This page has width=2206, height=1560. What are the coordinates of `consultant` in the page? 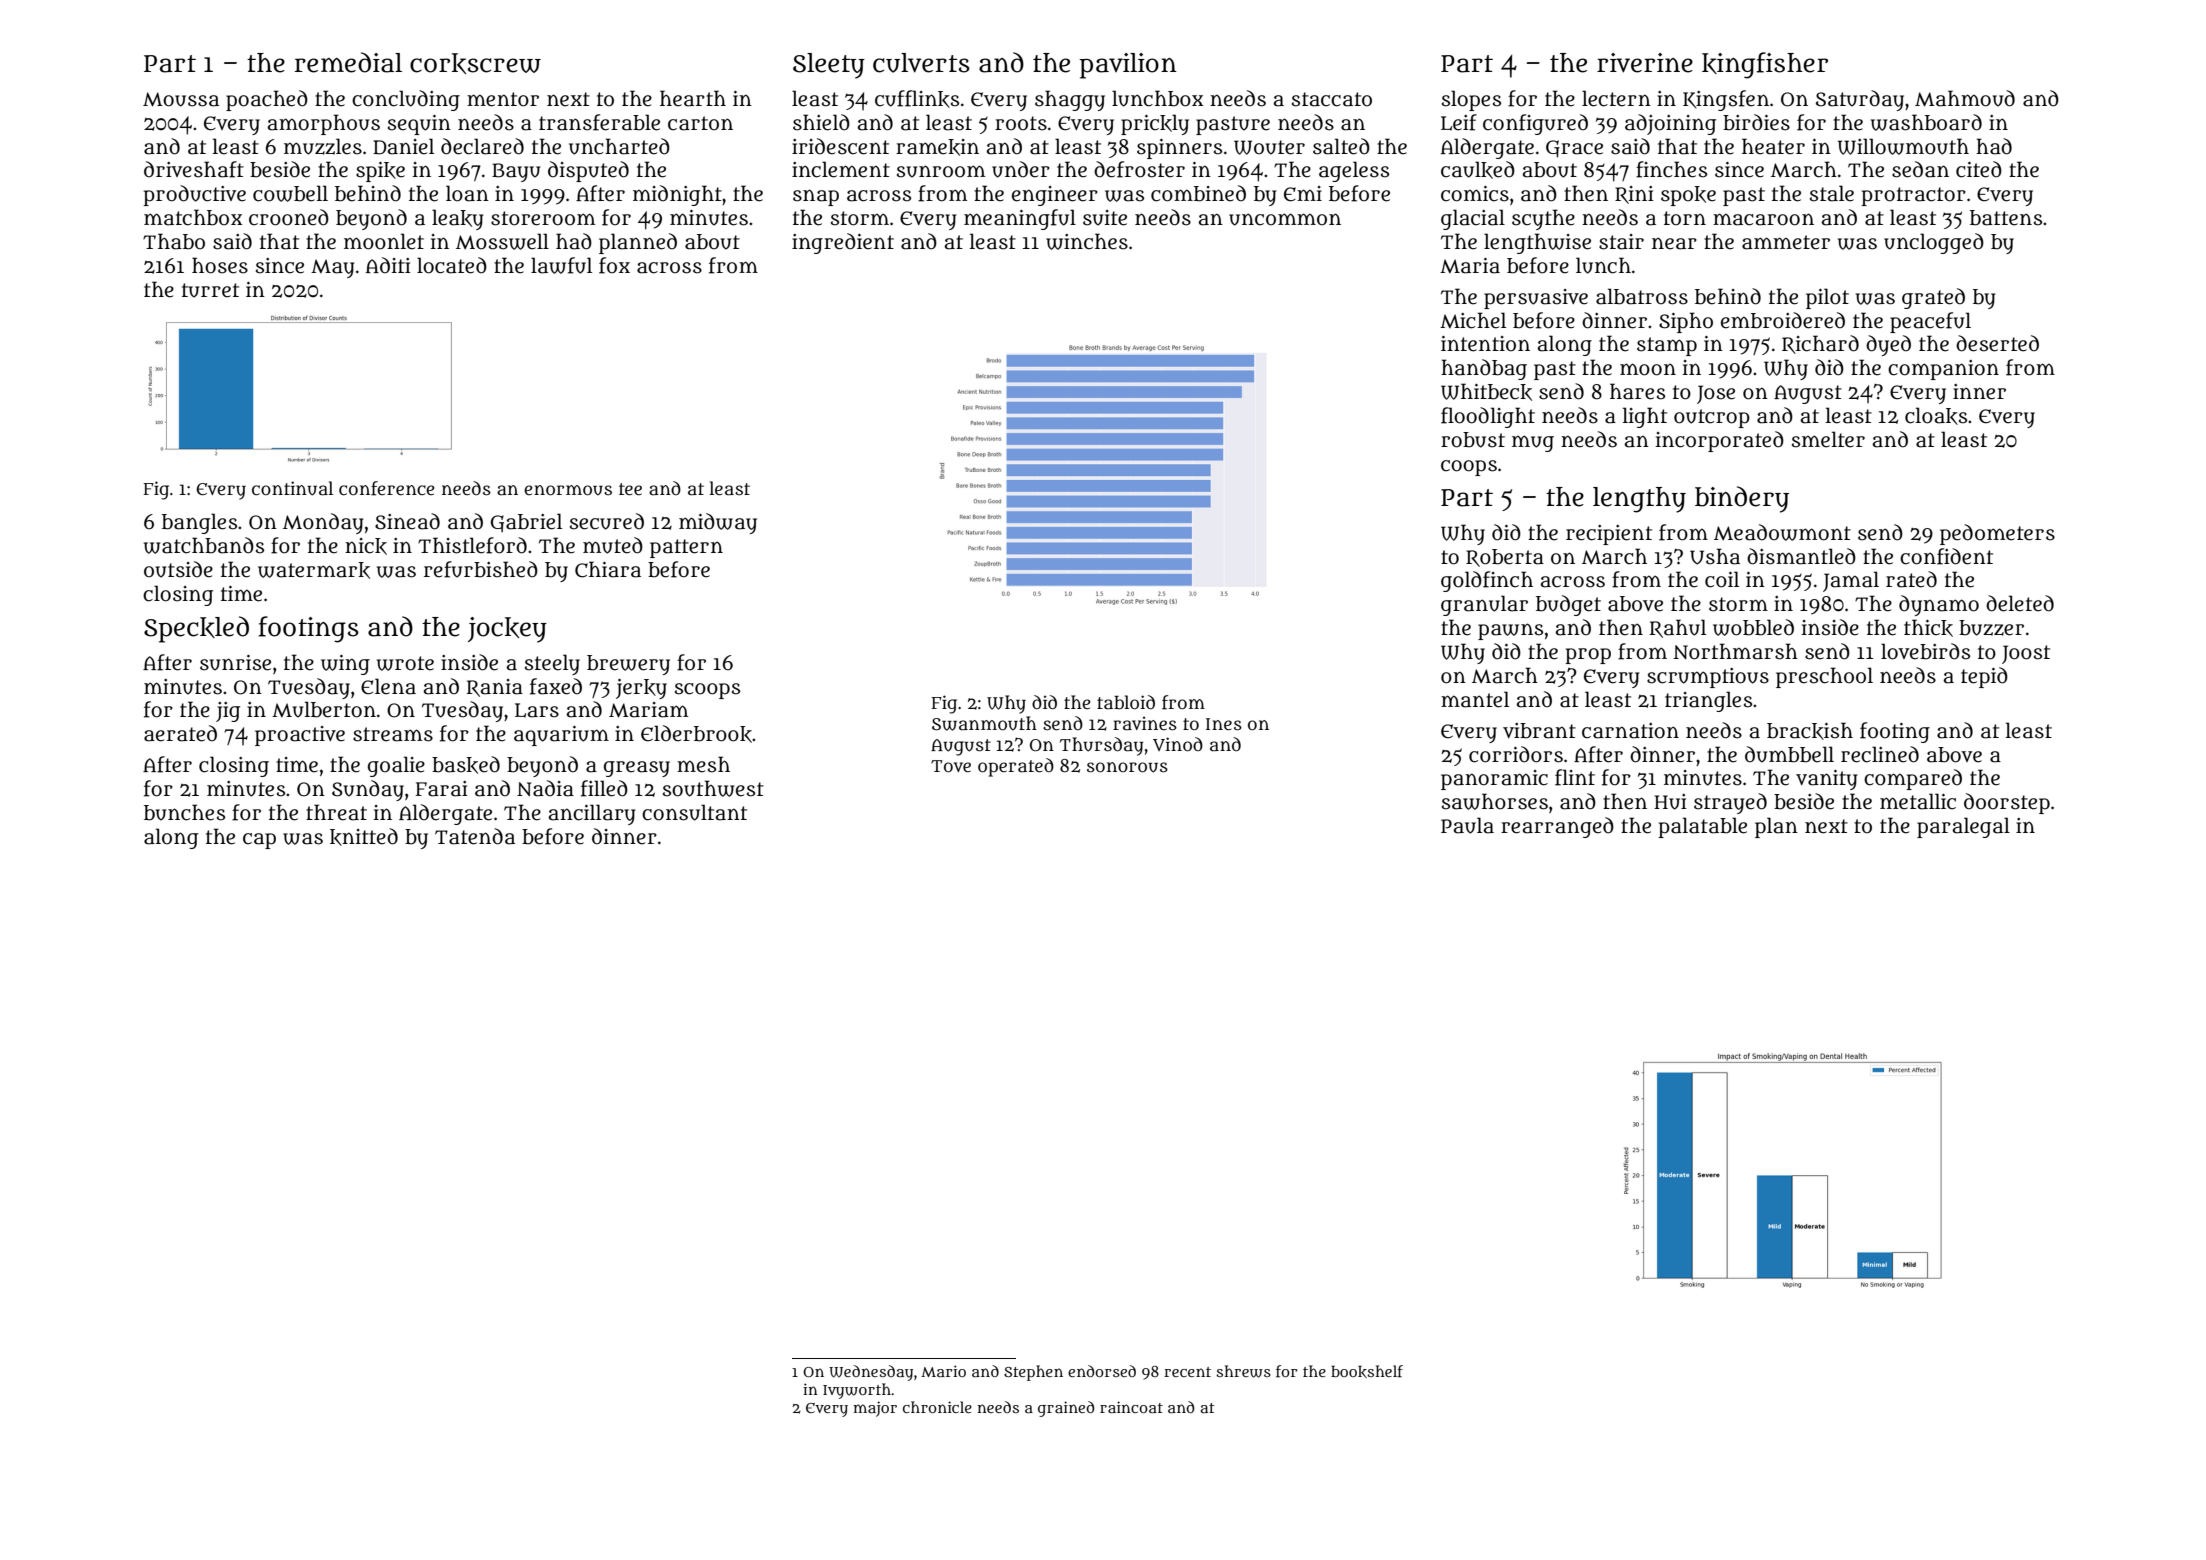 It's located at (694, 812).
